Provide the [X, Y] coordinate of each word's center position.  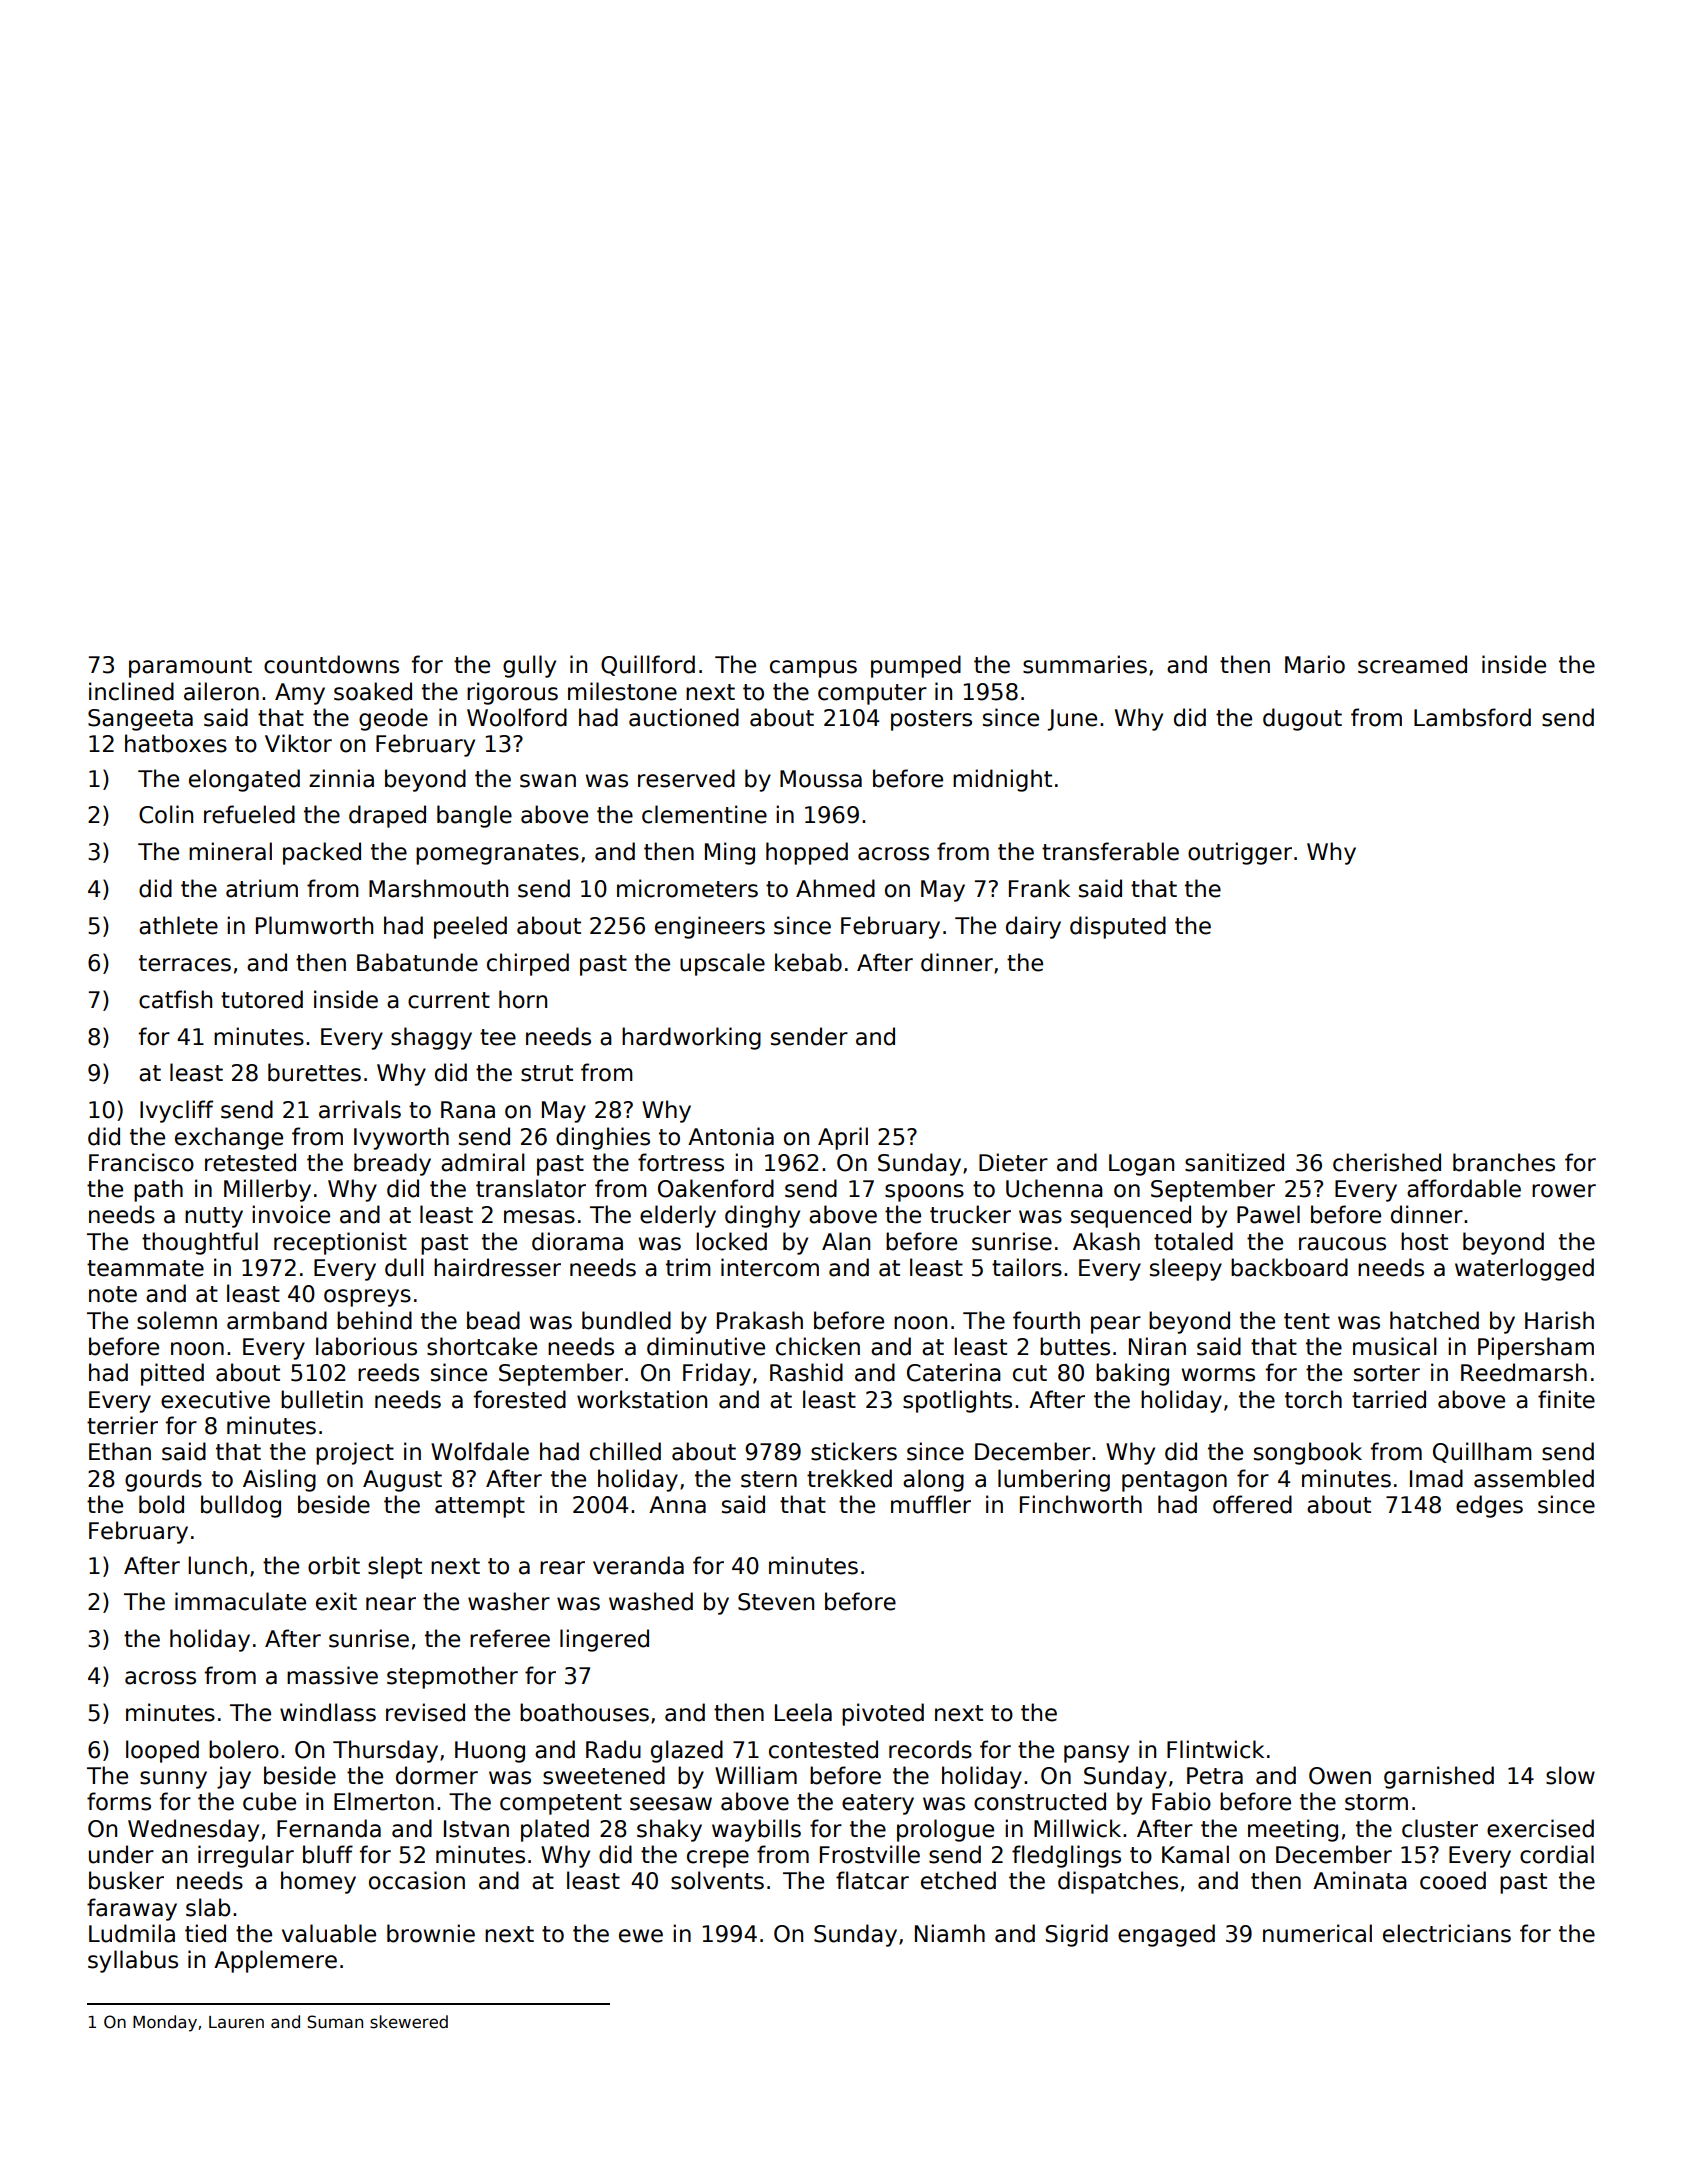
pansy [1096, 1754]
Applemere [275, 1961]
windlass [328, 1712]
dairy [1033, 927]
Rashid [806, 1372]
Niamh [950, 1933]
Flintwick [1215, 1749]
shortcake [482, 1346]
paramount [190, 667]
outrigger [1240, 853]
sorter [1387, 1373]
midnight [1002, 780]
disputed [1118, 927]
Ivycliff [176, 1111]
